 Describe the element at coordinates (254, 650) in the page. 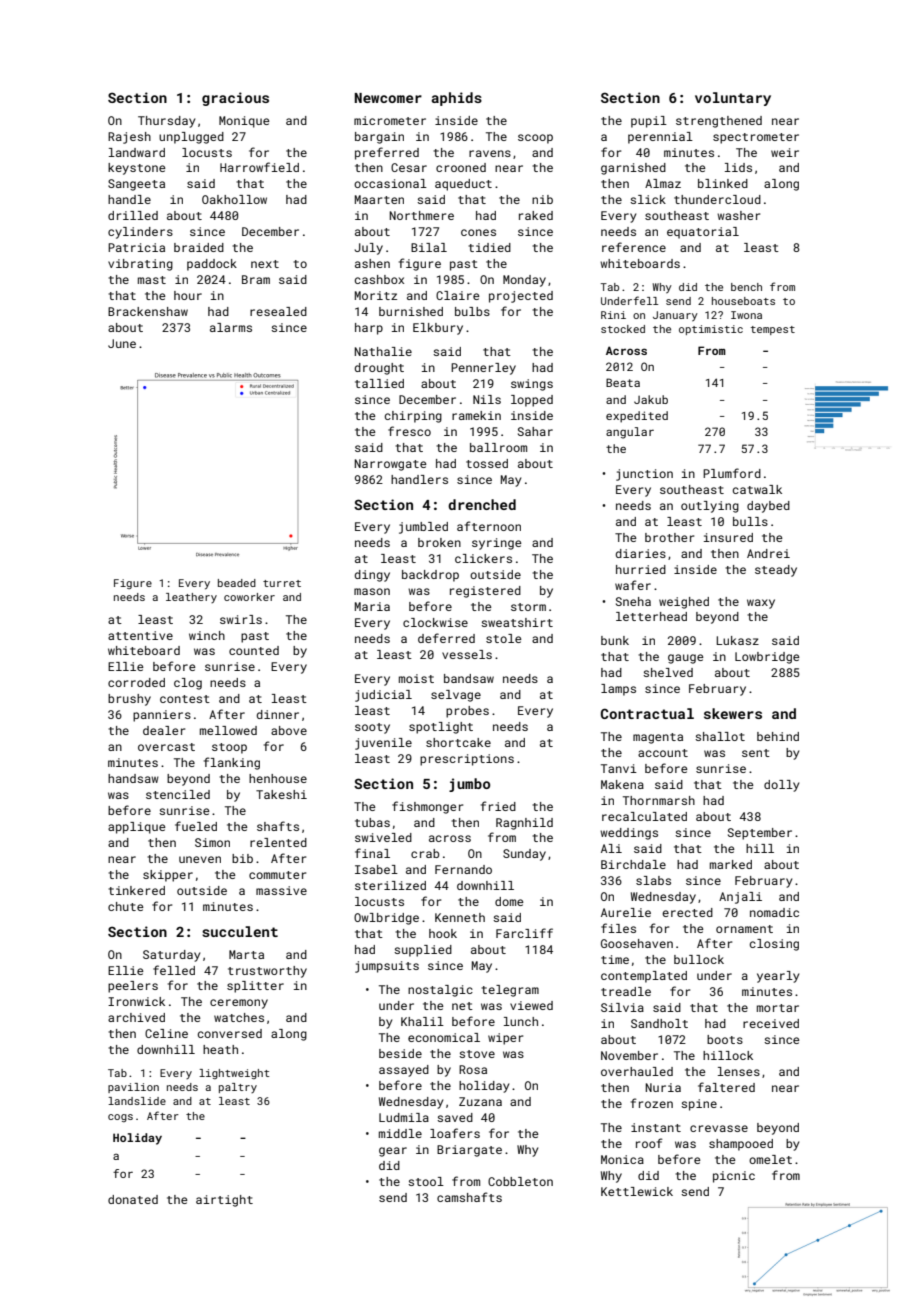

I see `counted` at that location.
